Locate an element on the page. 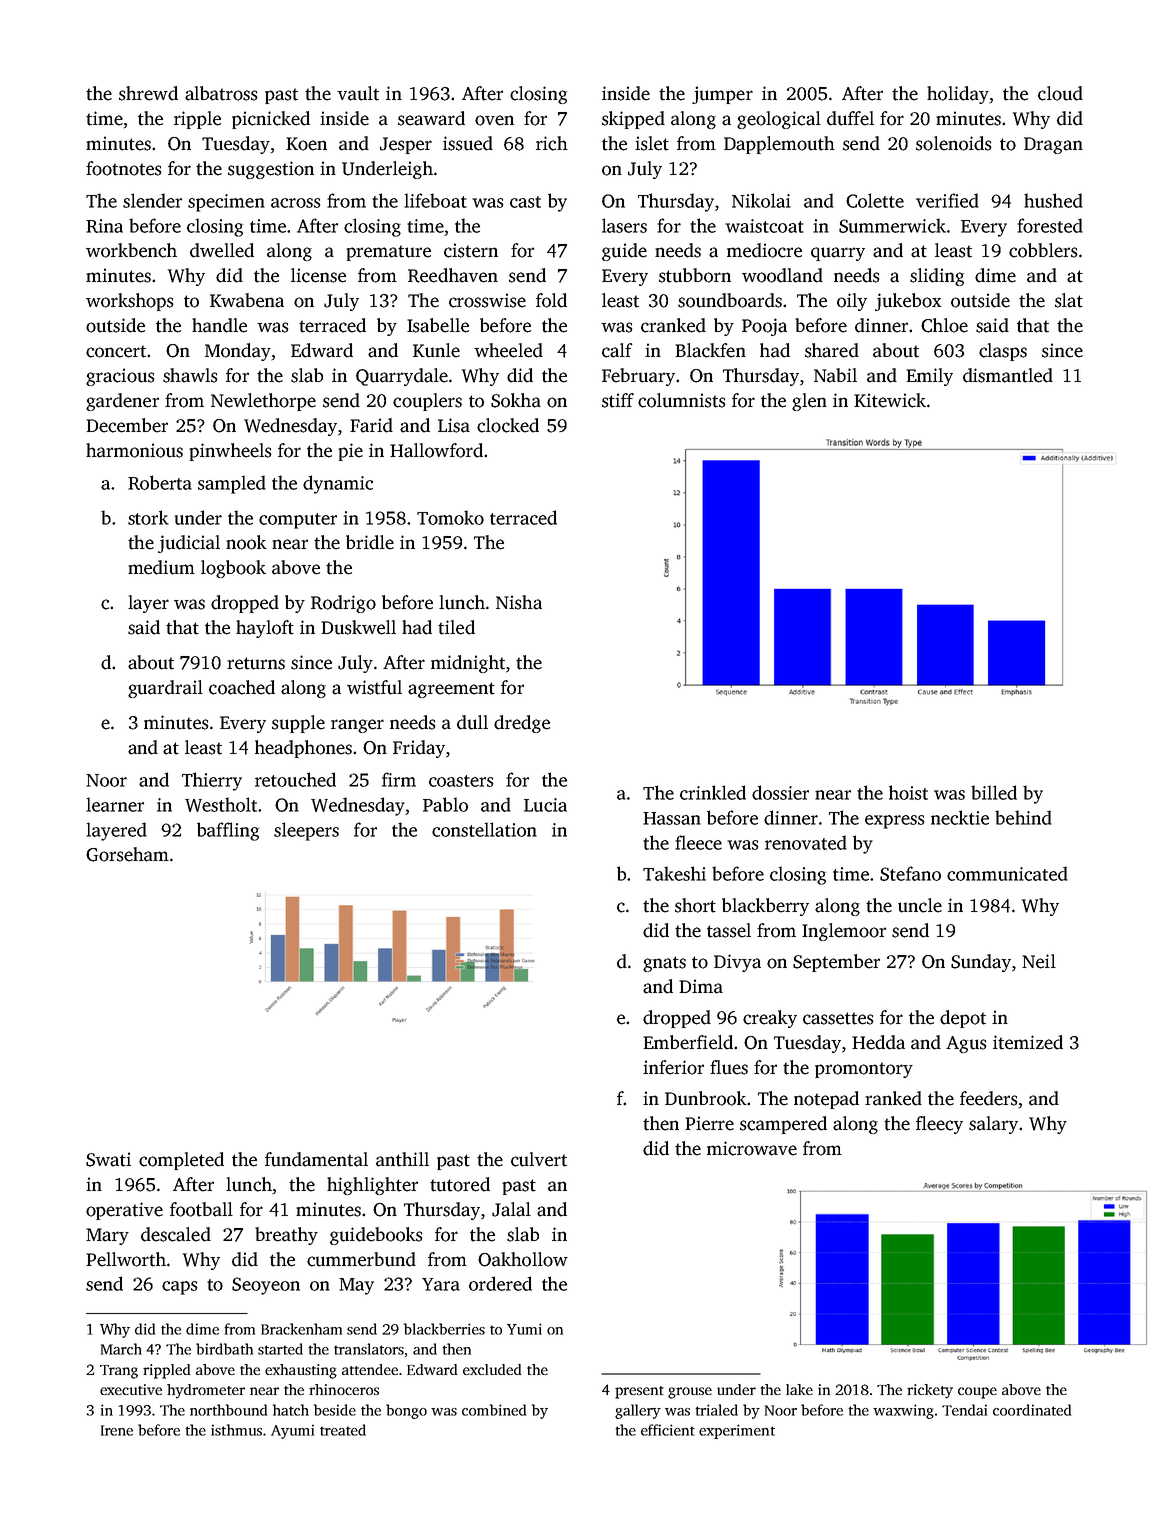 Image resolution: width=1169 pixels, height=1513 pixels. suggestion is located at coordinates (271, 170).
